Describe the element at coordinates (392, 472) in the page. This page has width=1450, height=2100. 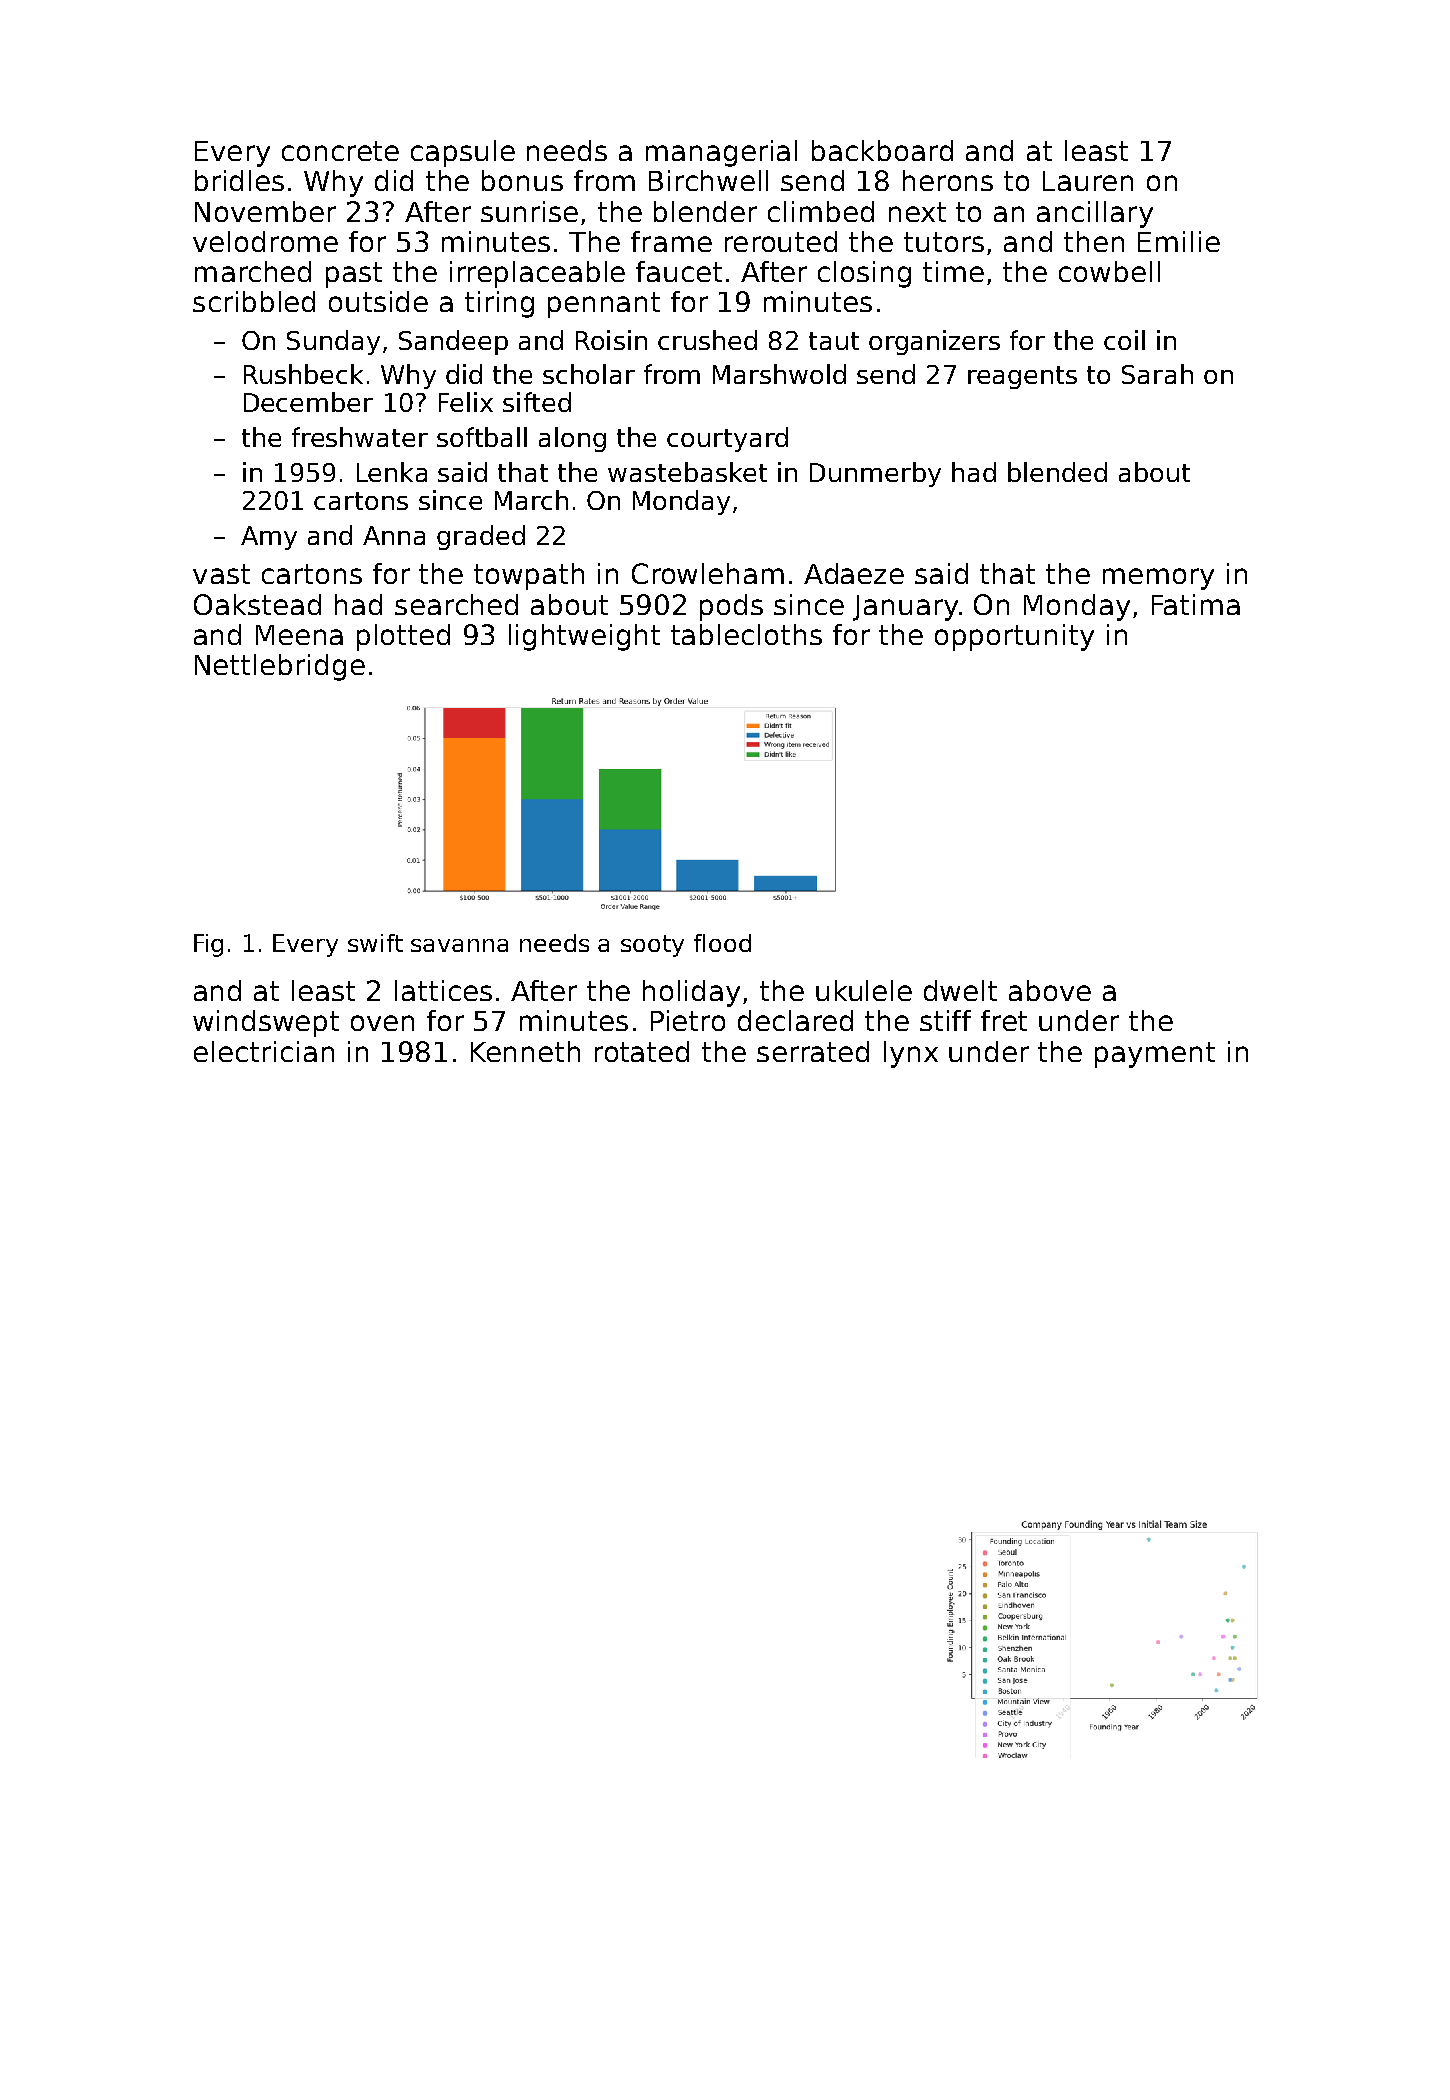
I see `Lenka` at that location.
